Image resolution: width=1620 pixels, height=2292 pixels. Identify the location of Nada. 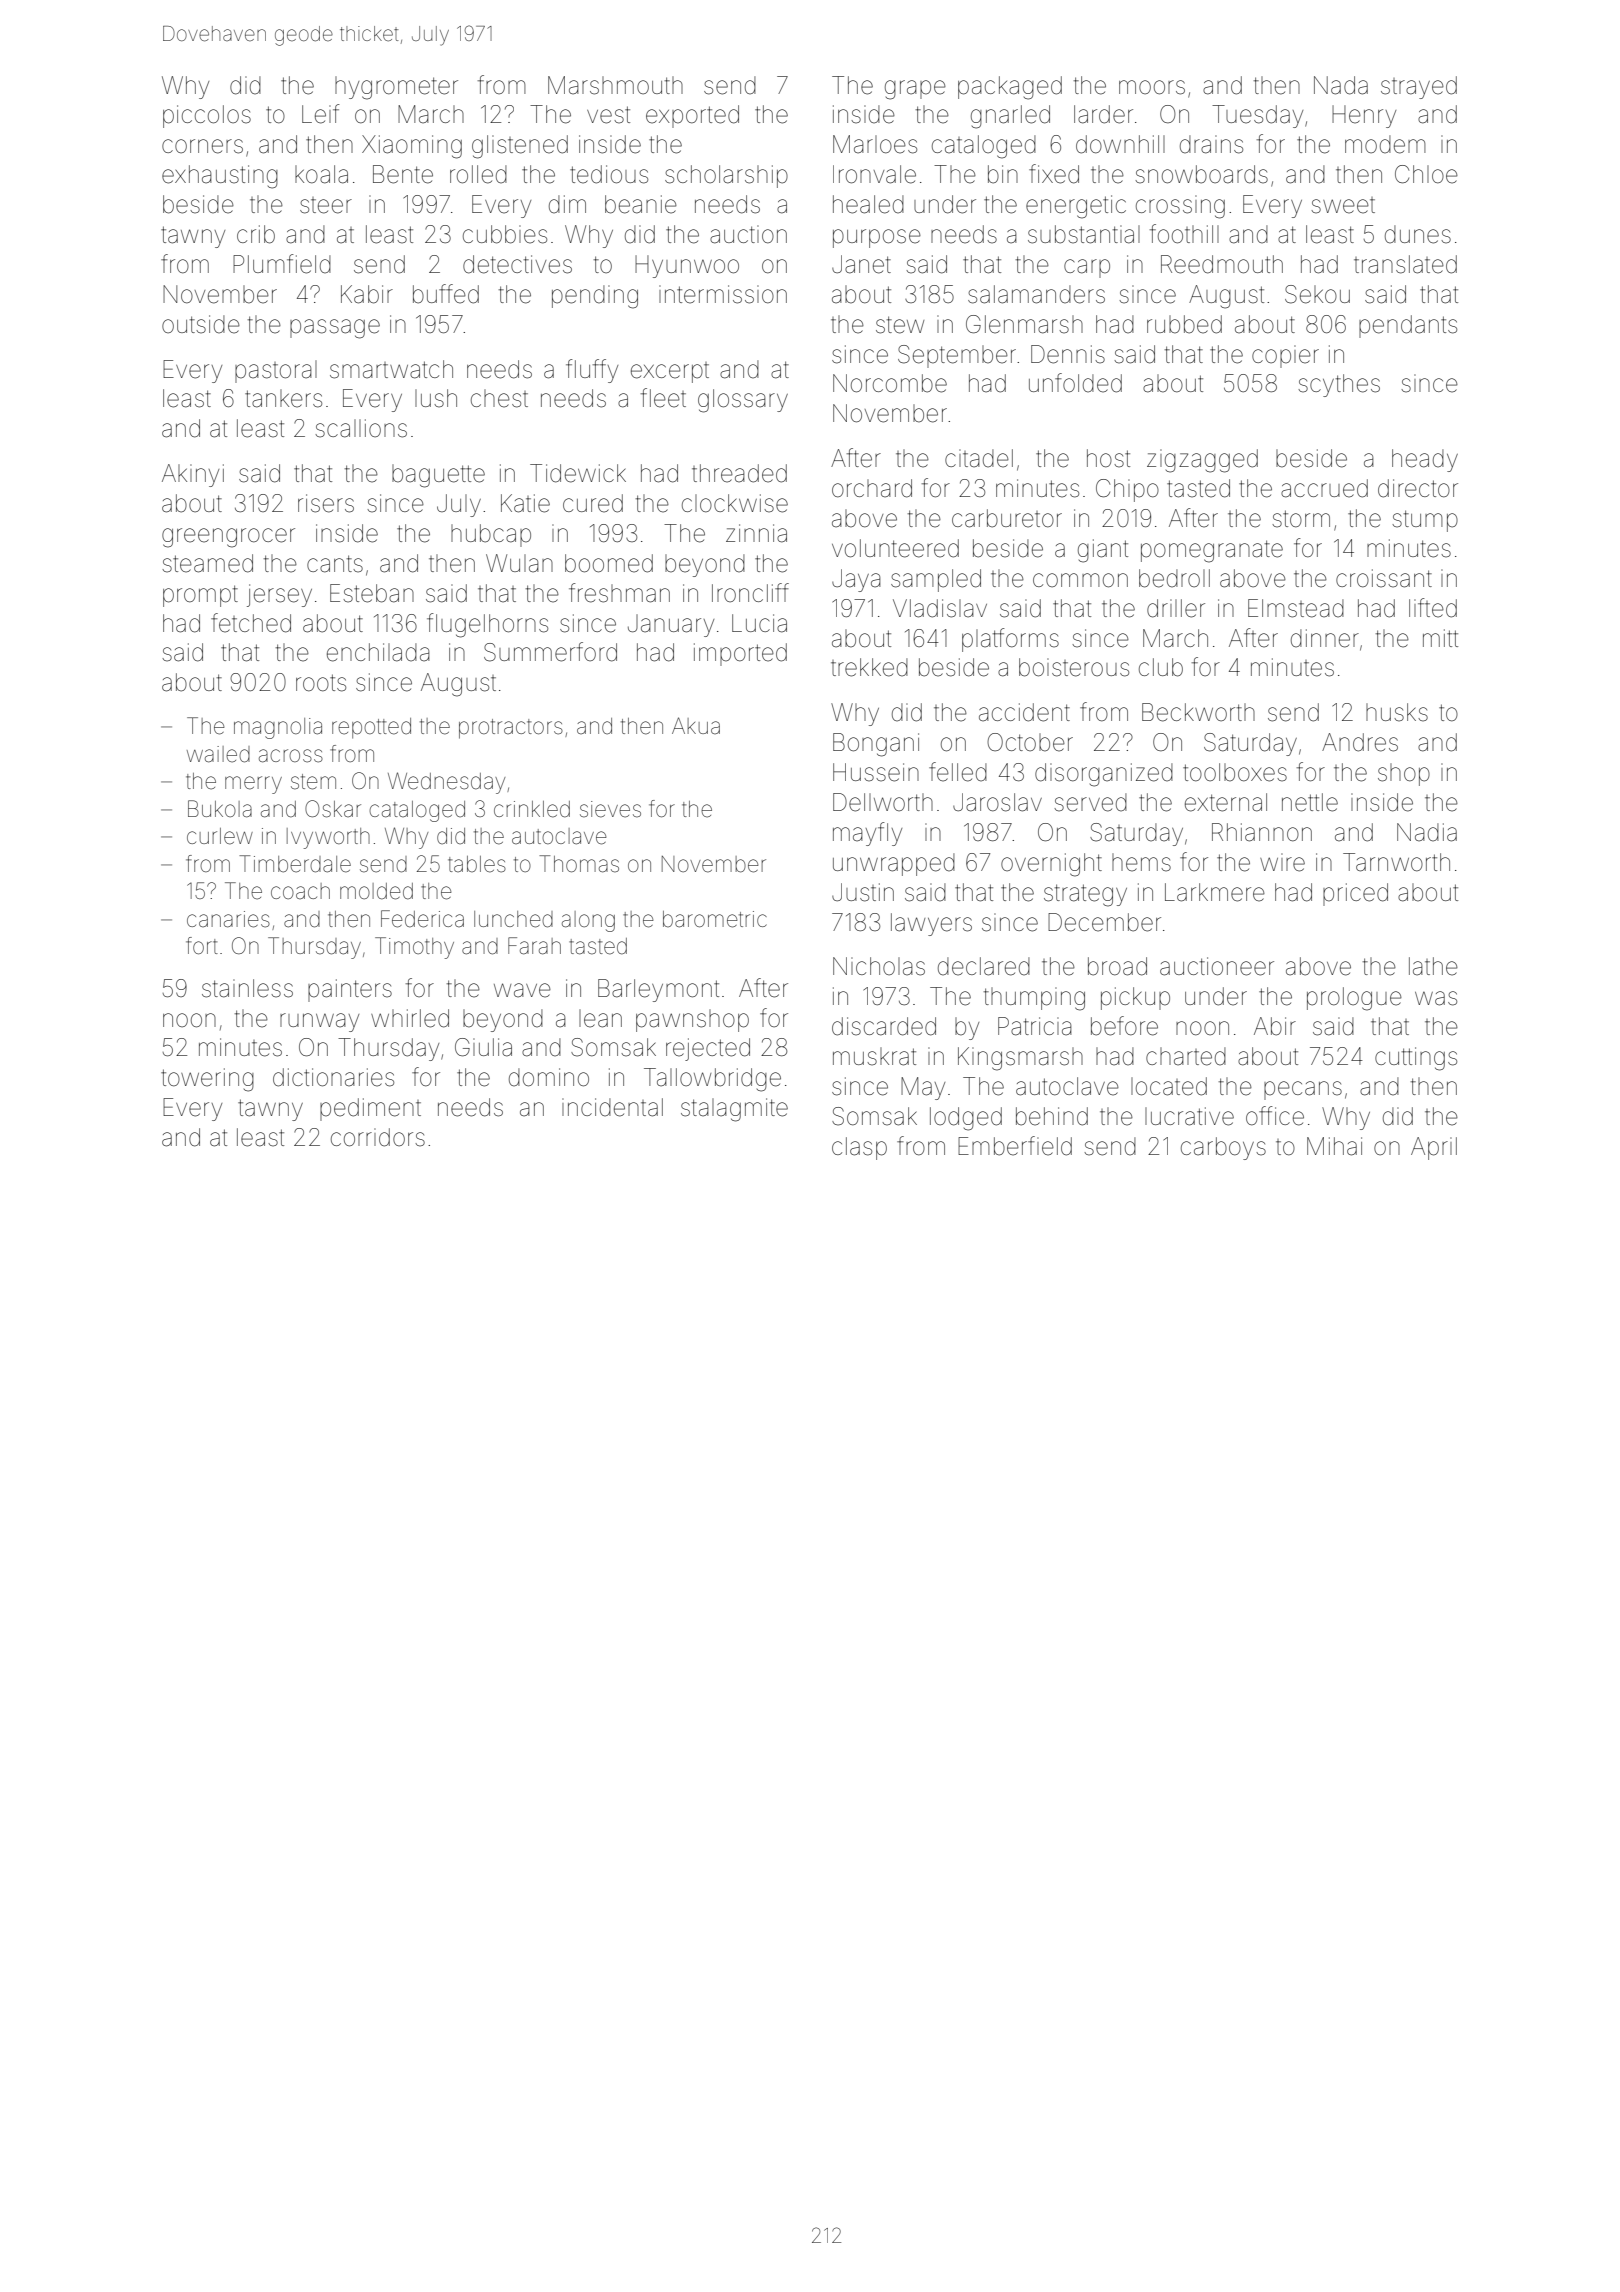
(1341, 85).
